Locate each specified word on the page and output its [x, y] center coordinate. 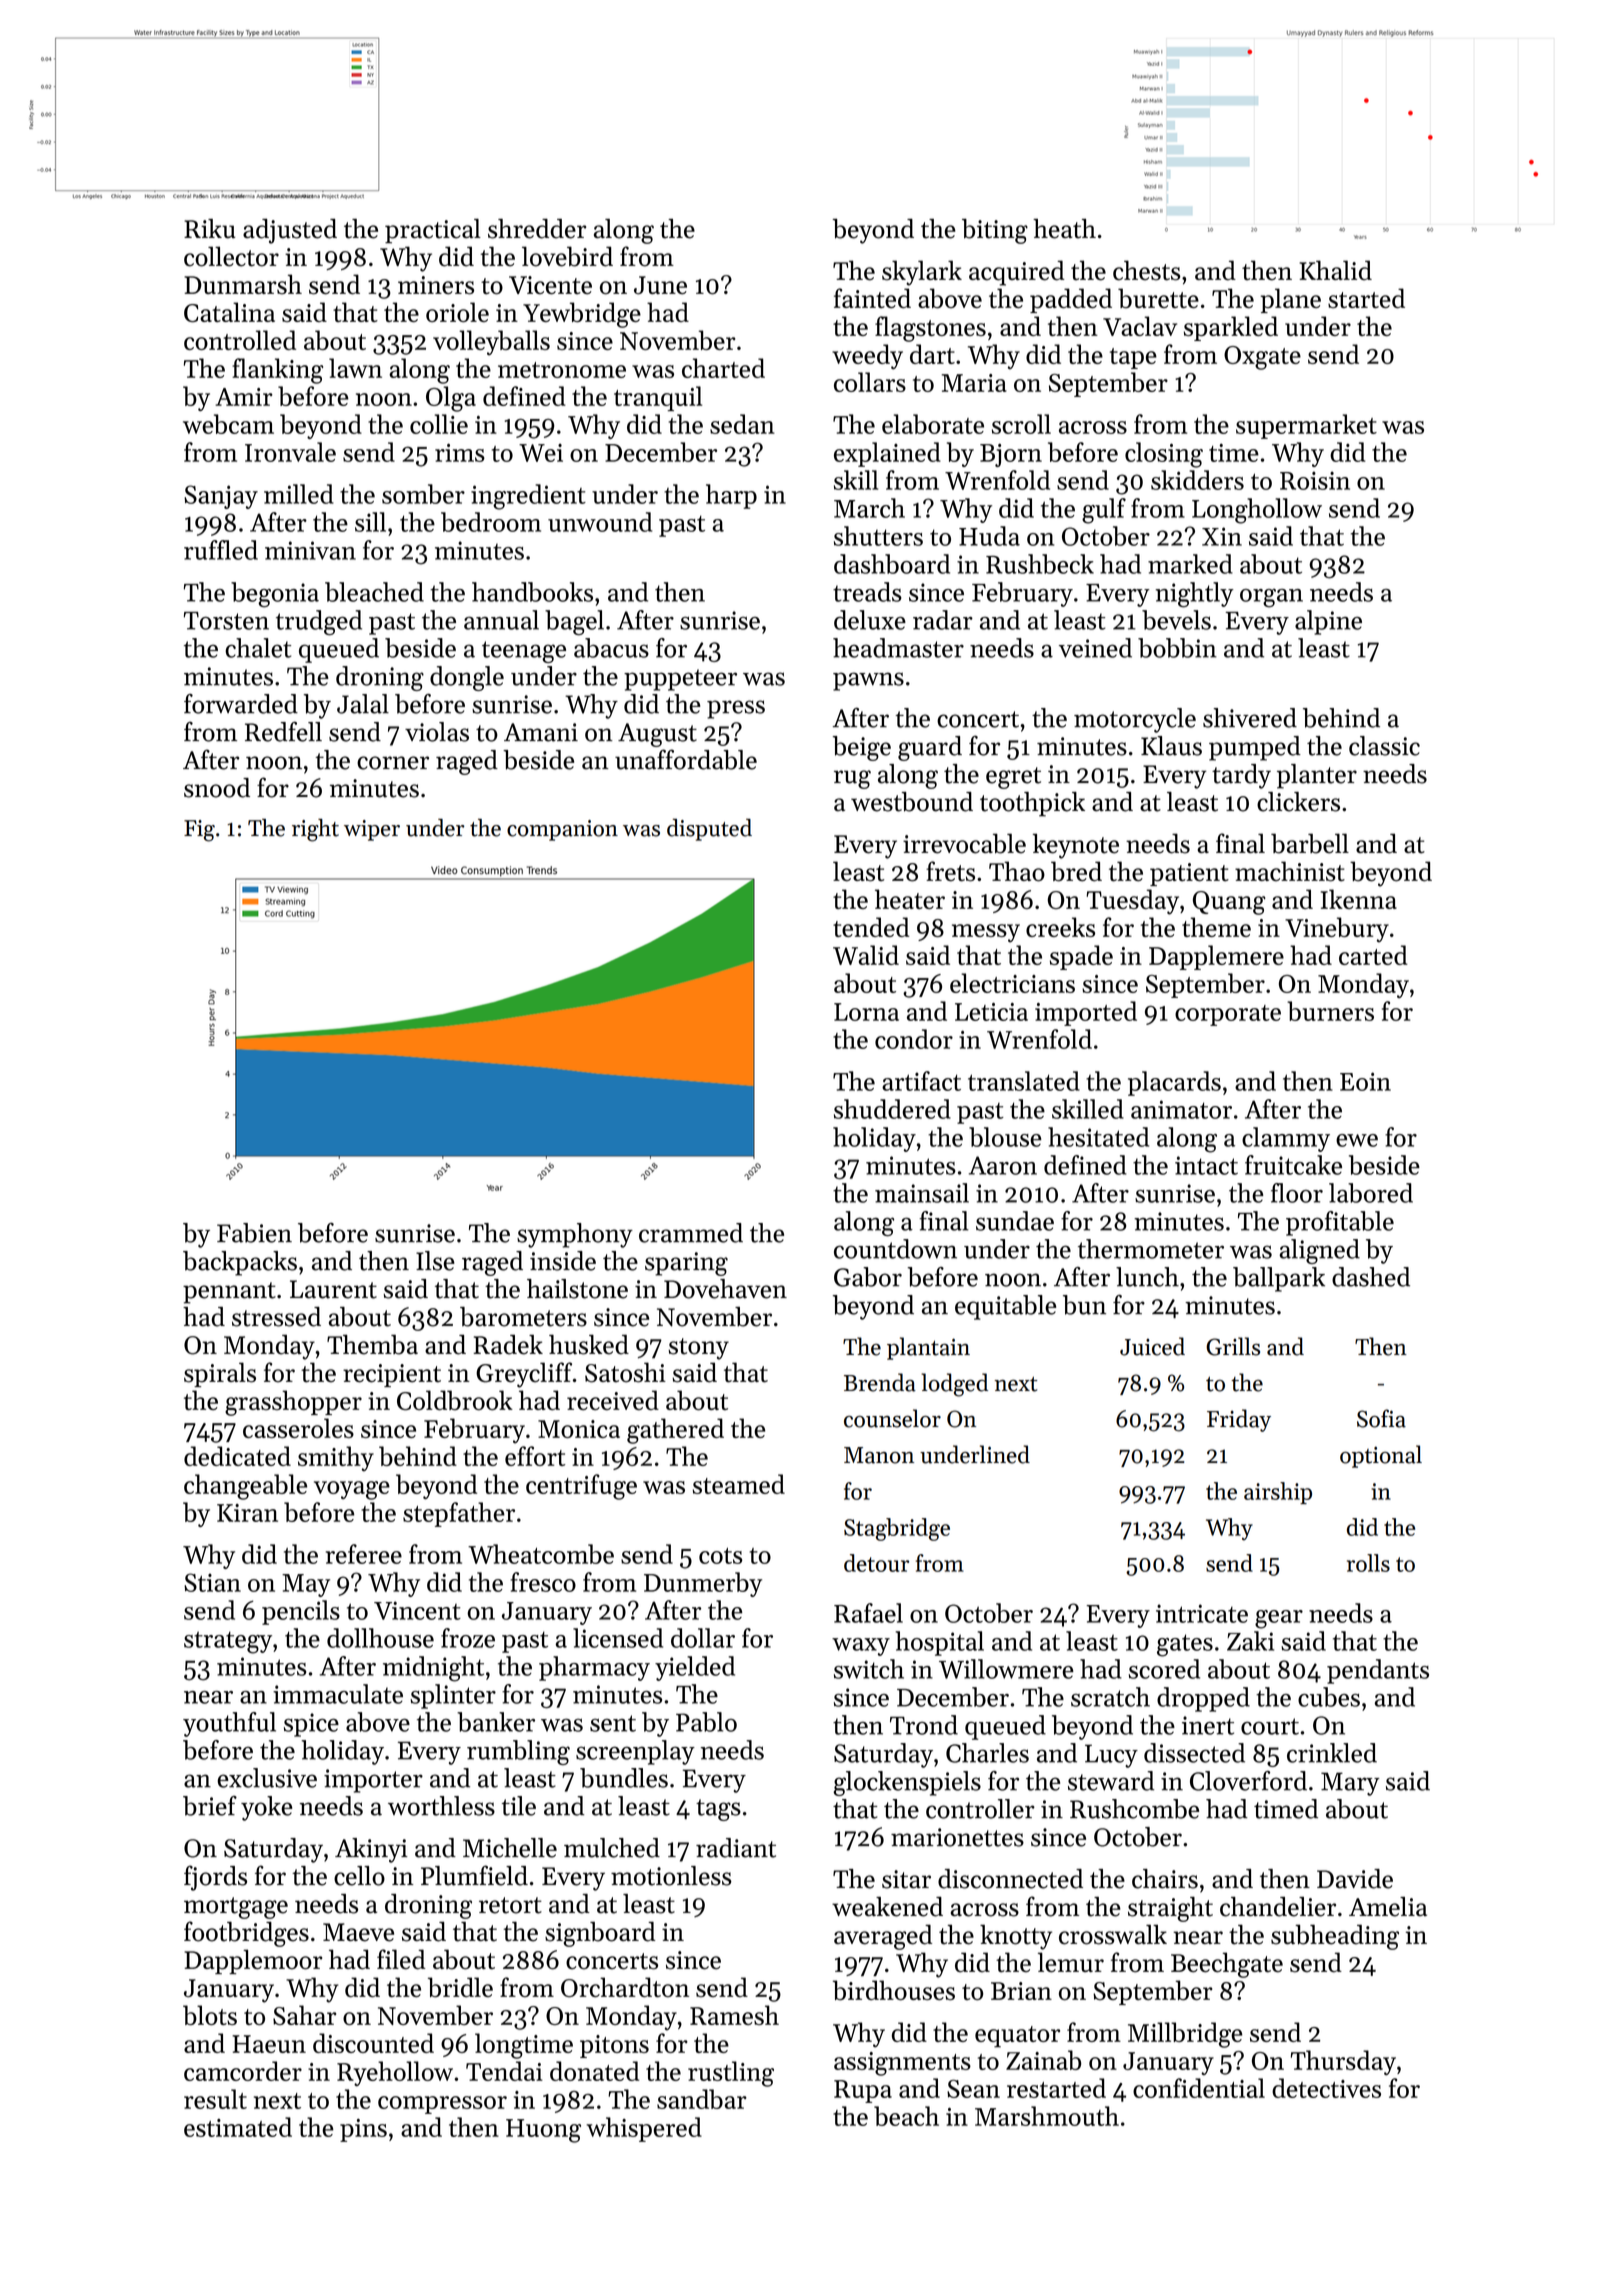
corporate [1228, 1015]
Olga [451, 399]
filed [401, 1959]
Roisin [1315, 480]
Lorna [866, 1012]
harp [731, 496]
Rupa [863, 2091]
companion [562, 830]
